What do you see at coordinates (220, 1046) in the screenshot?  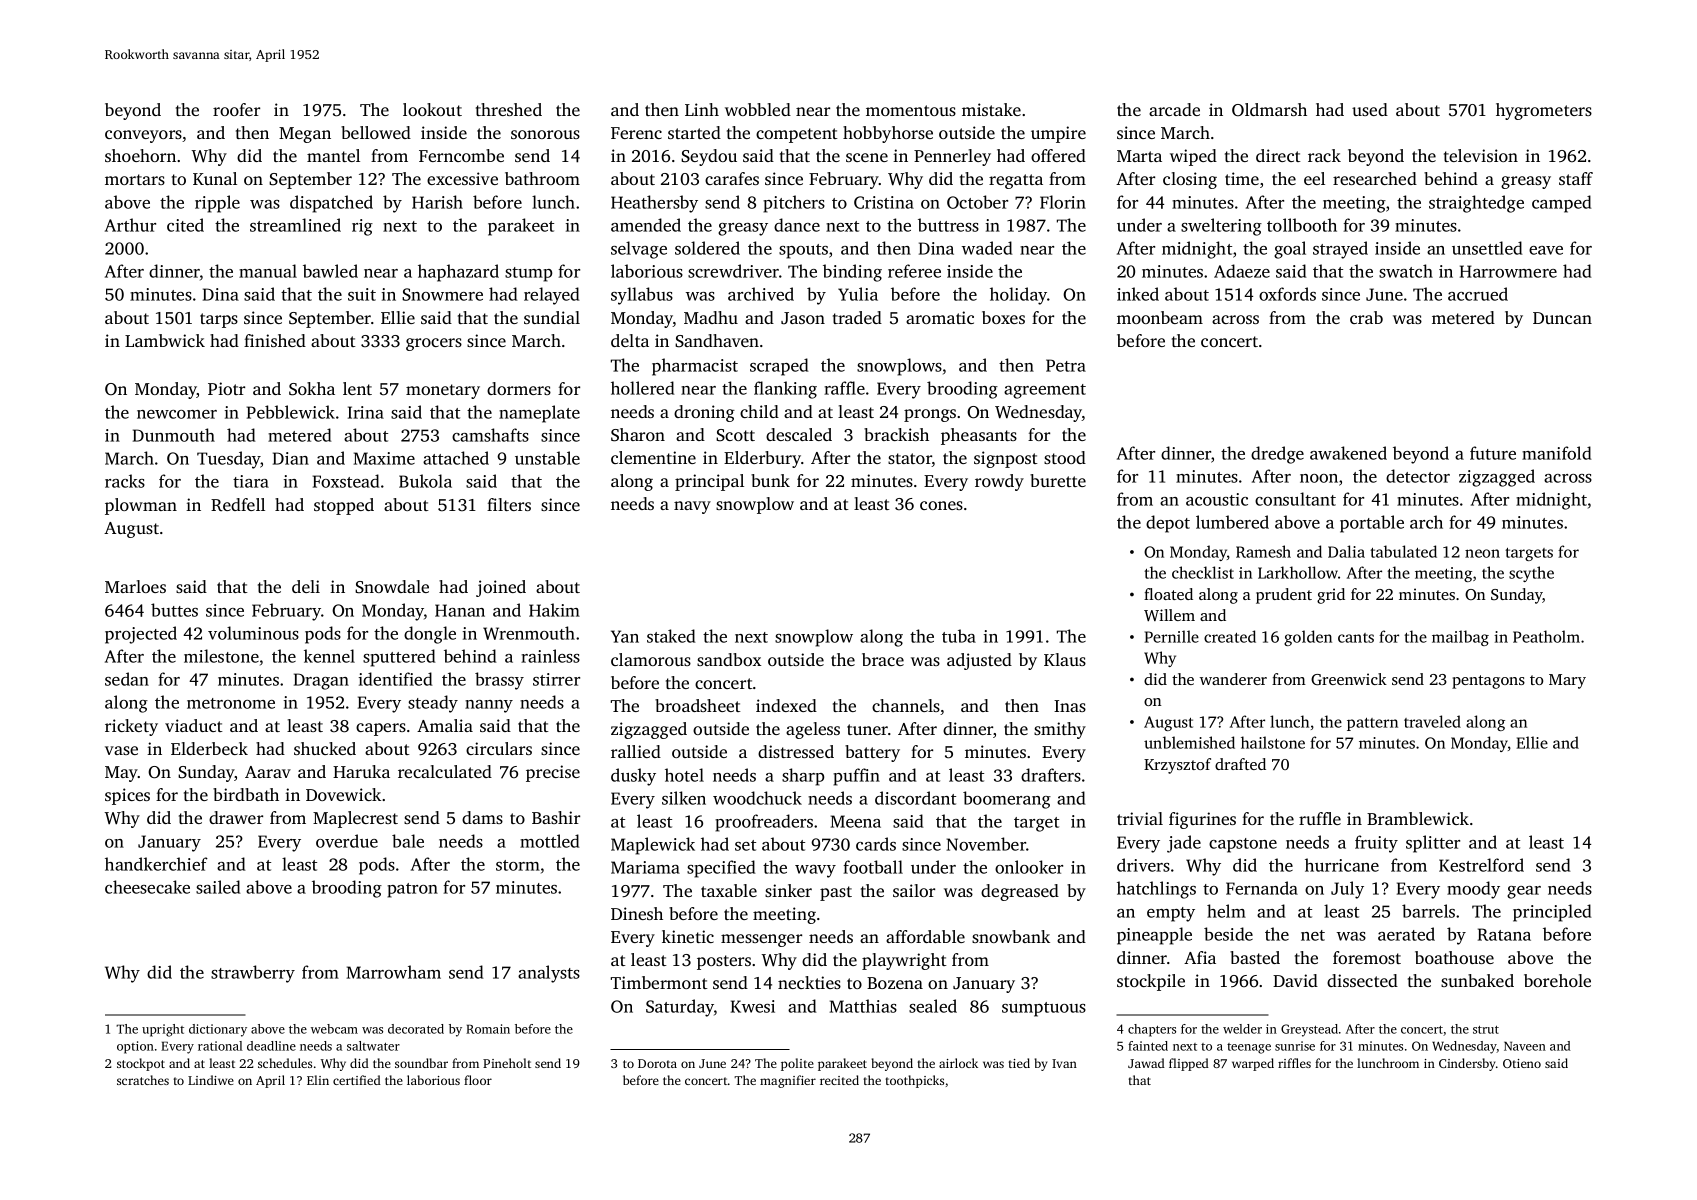 I see `rational` at bounding box center [220, 1046].
